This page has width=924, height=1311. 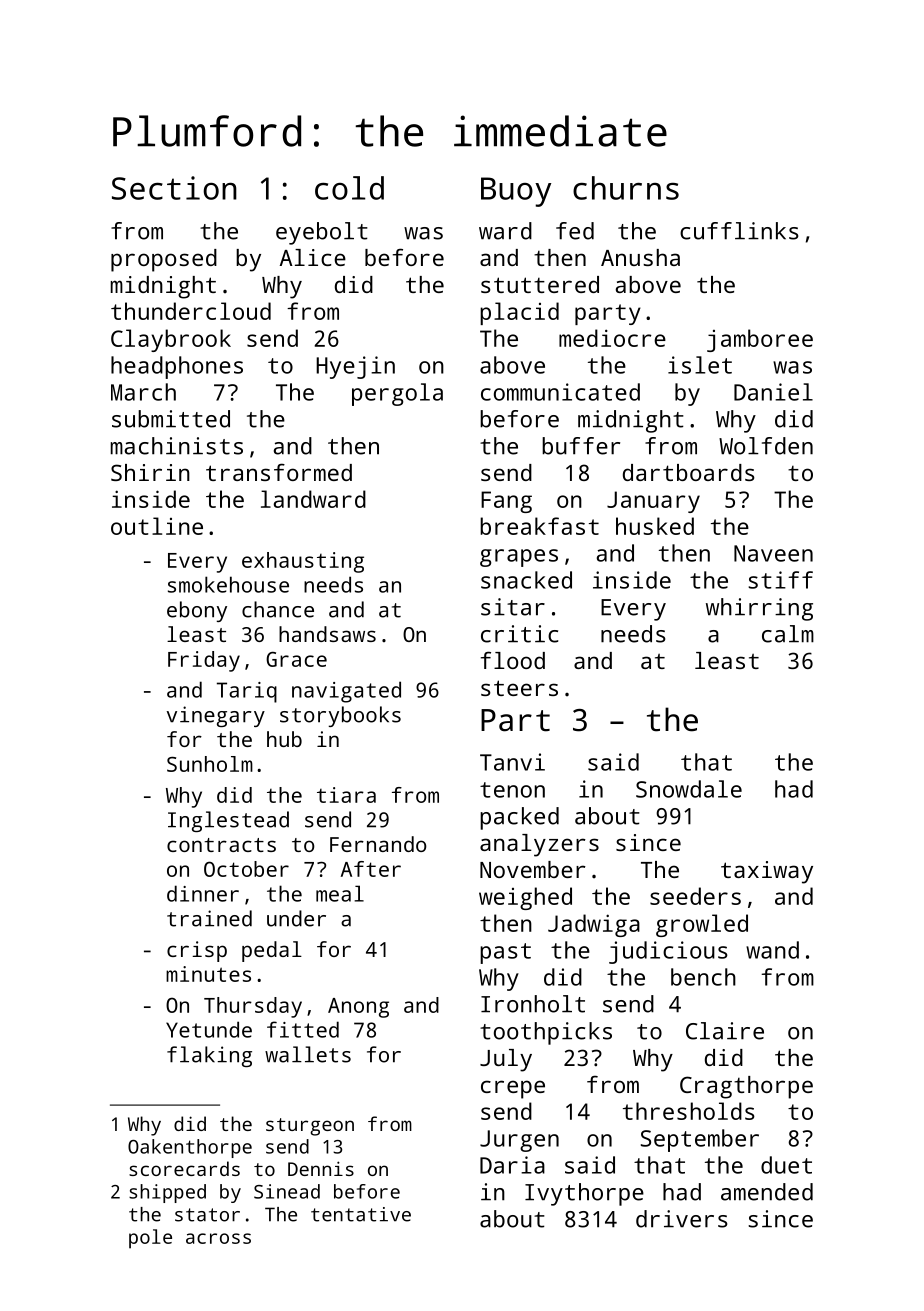 I want to click on dinner, so click(x=203, y=893).
